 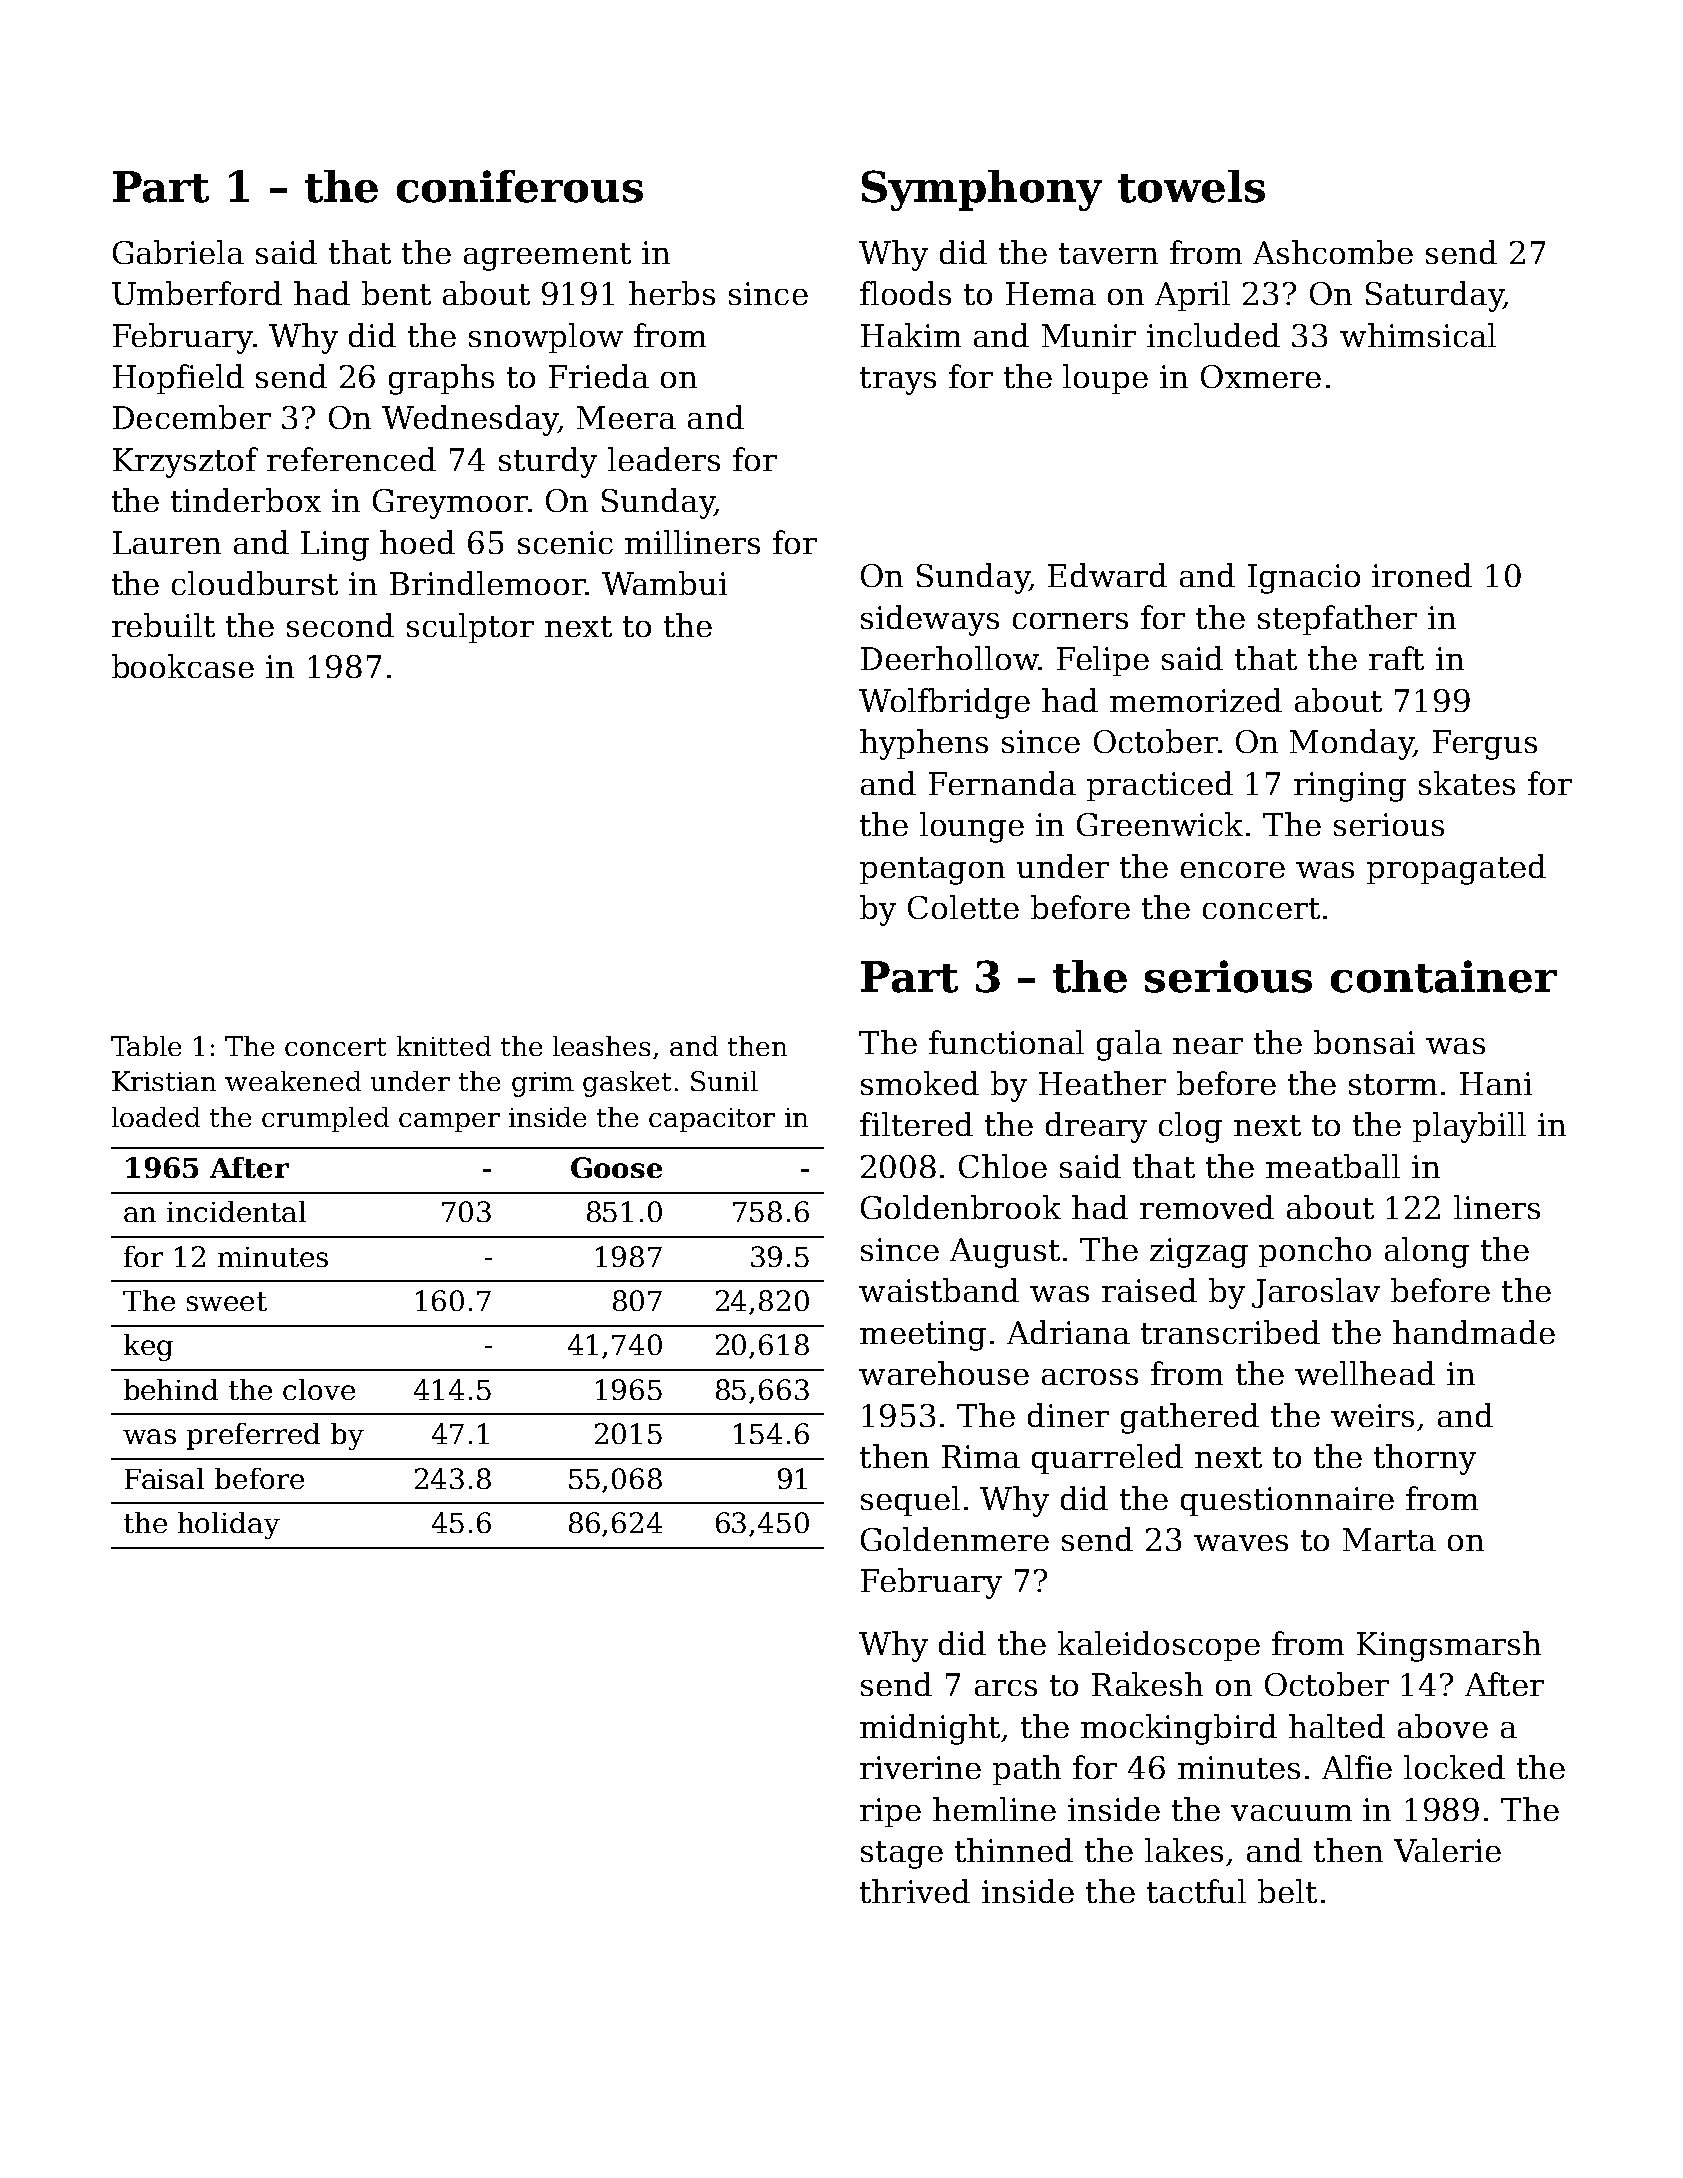 What do you see at coordinates (1425, 1459) in the screenshot?
I see `thorny` at bounding box center [1425, 1459].
